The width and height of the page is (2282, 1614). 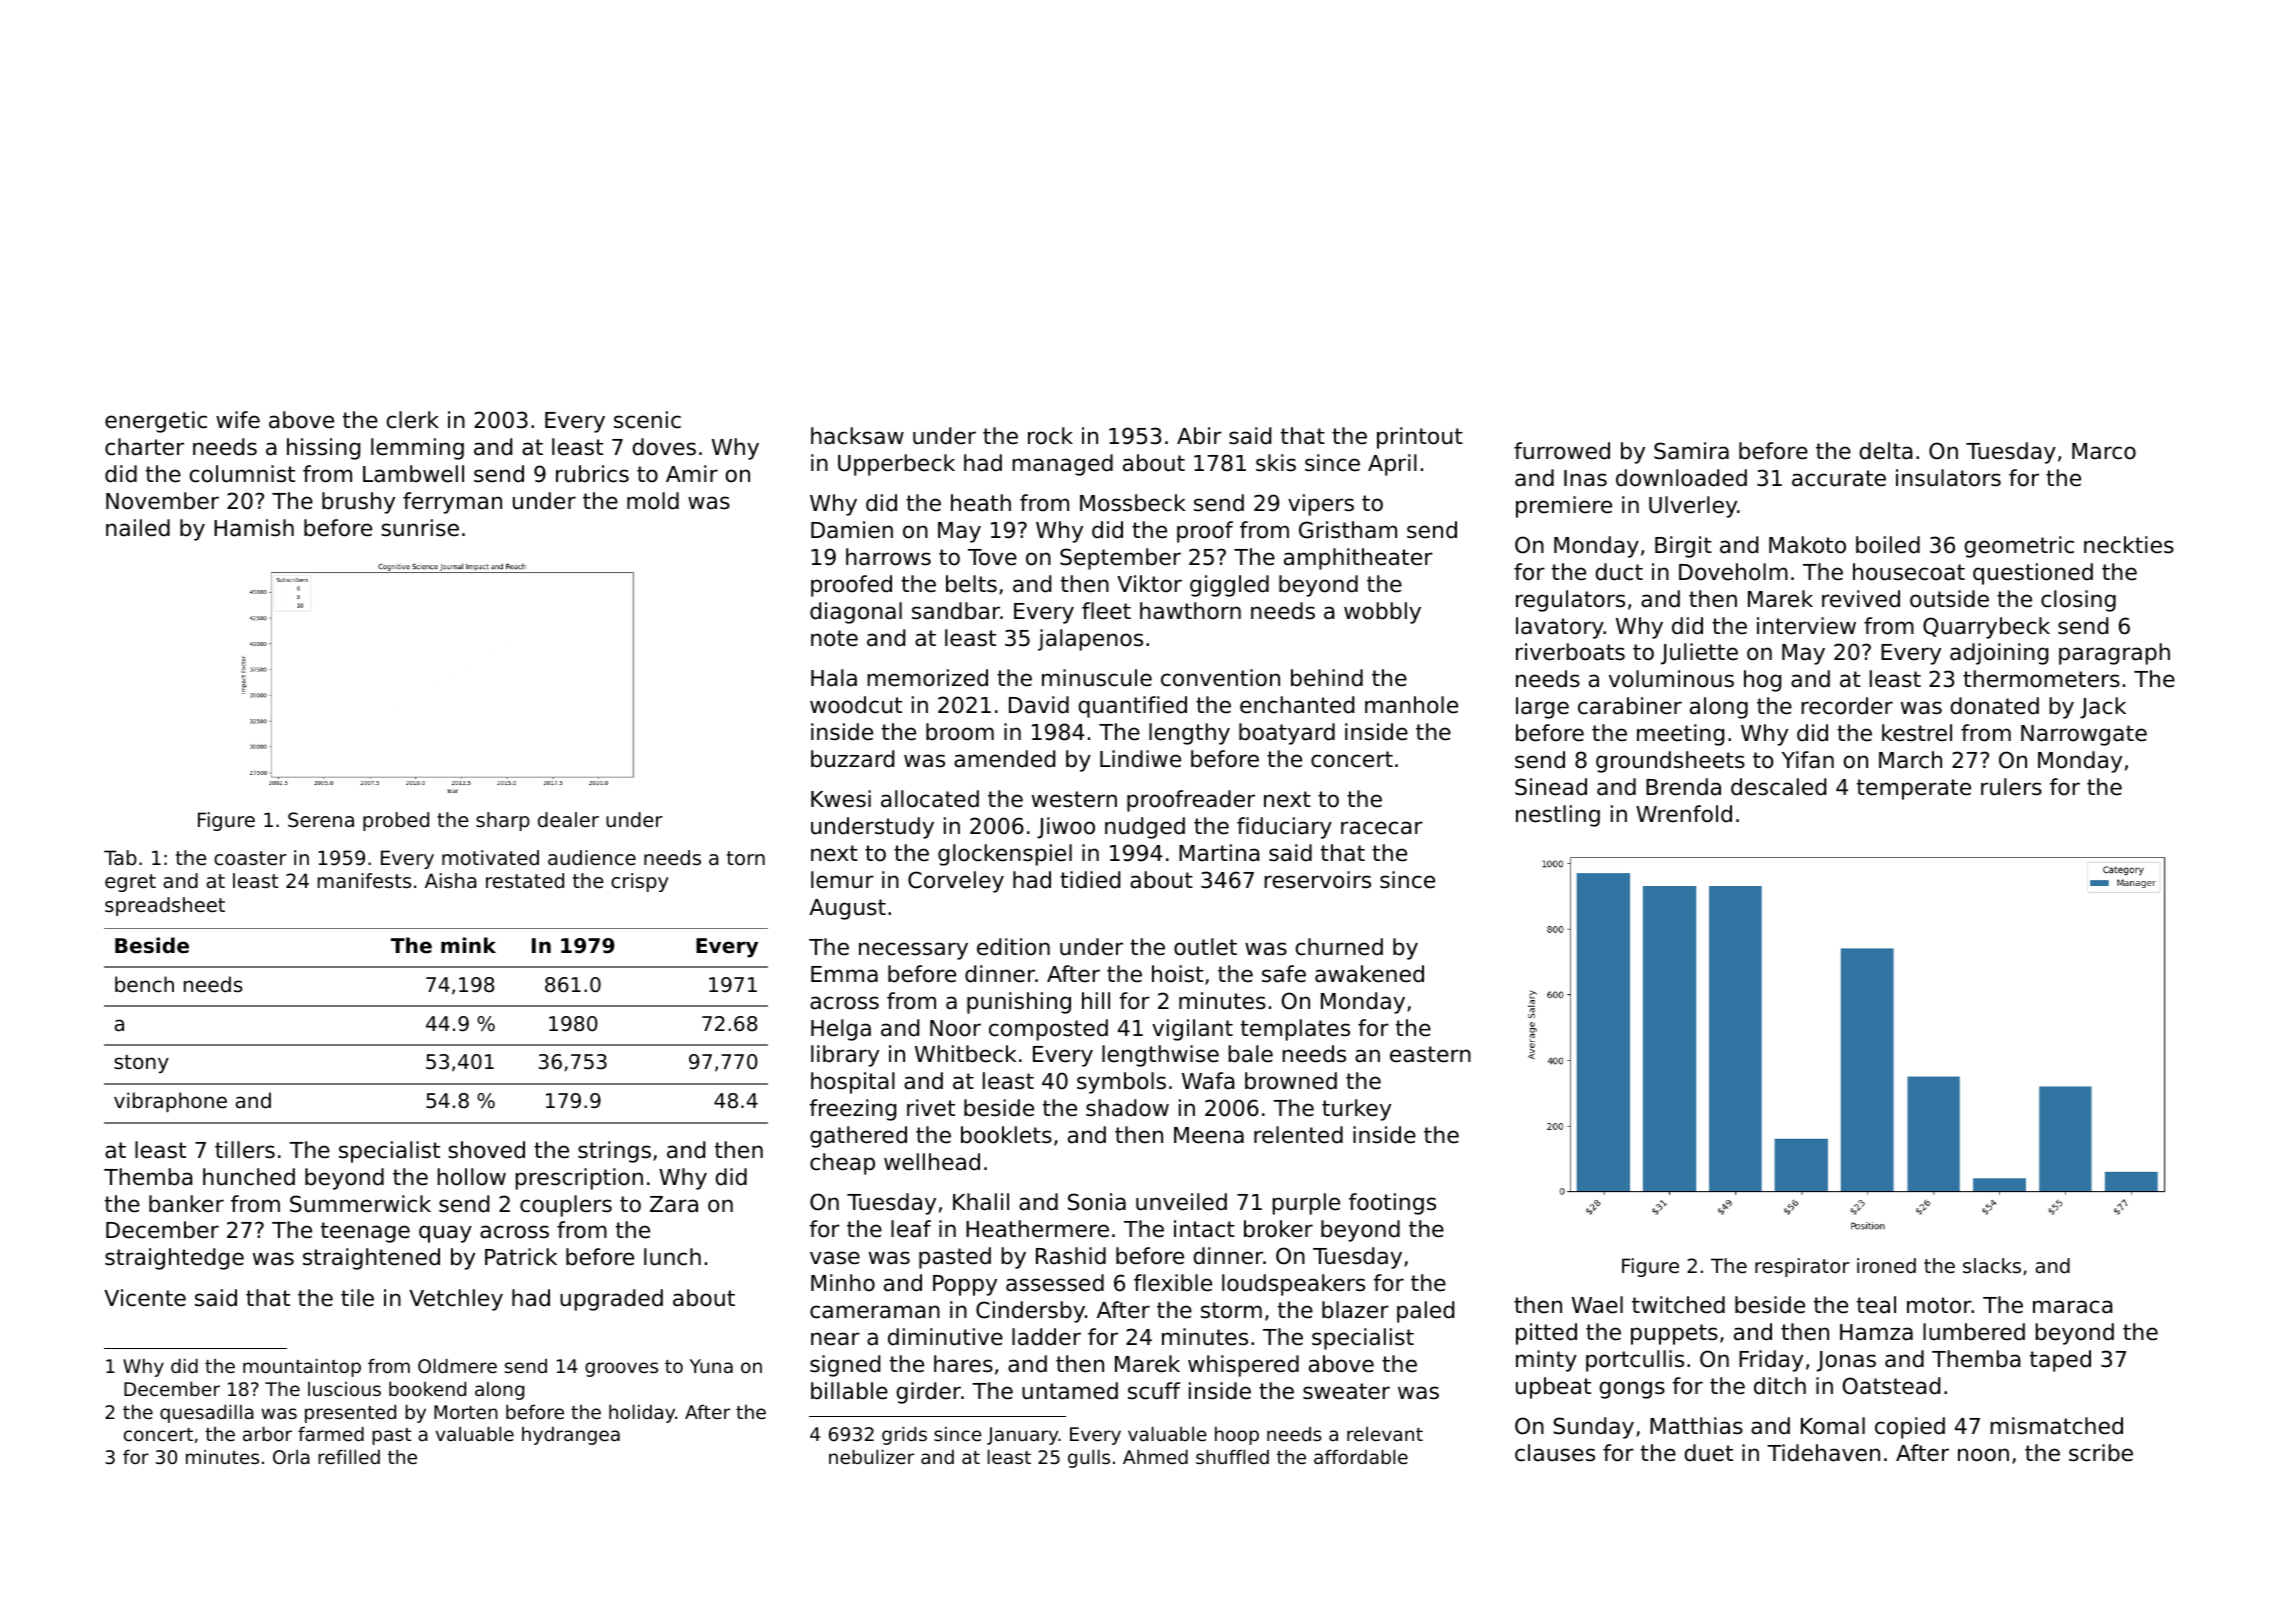 I want to click on hoop, so click(x=1237, y=1435).
